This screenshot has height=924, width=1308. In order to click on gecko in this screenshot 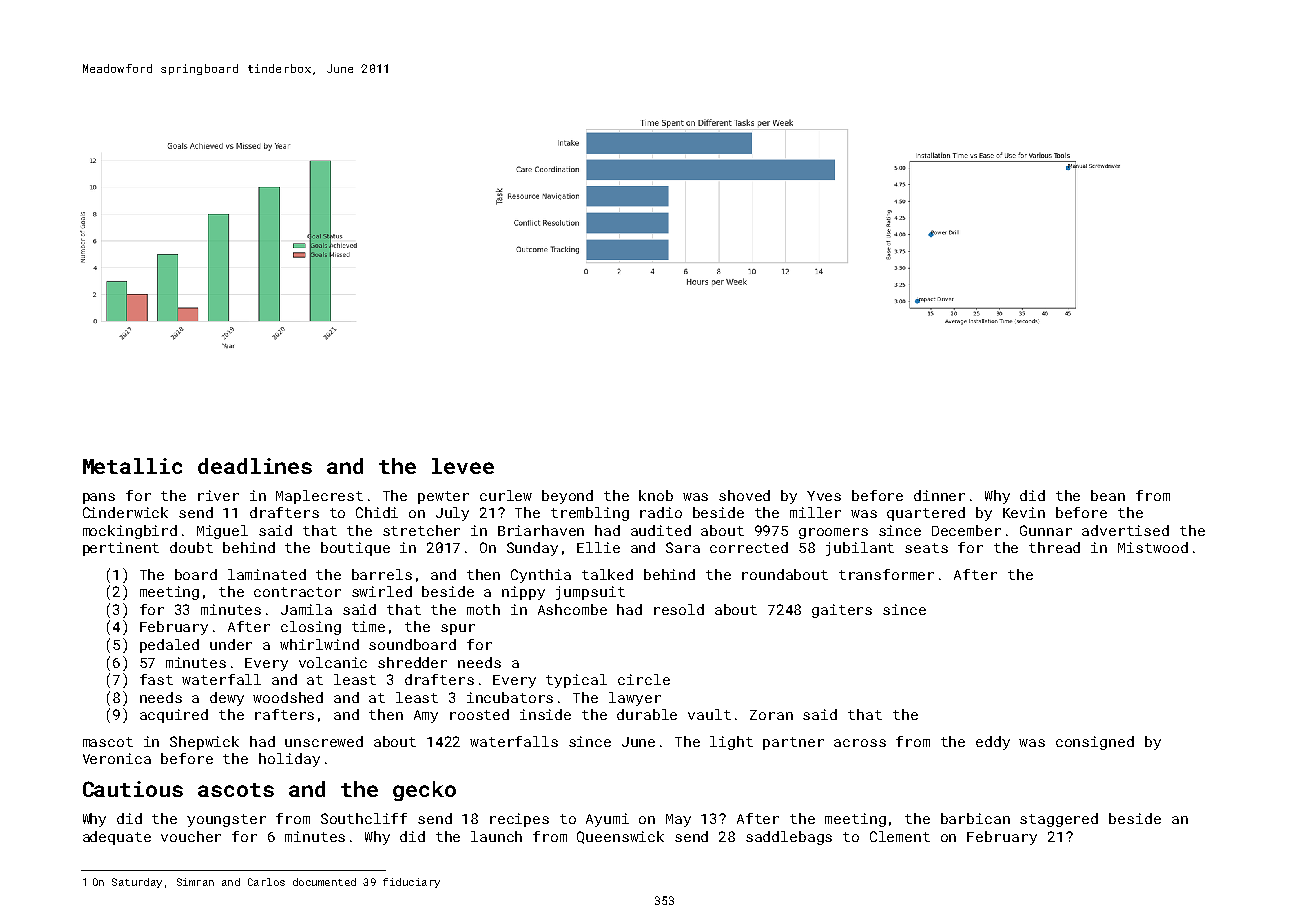, I will do `click(424, 791)`.
